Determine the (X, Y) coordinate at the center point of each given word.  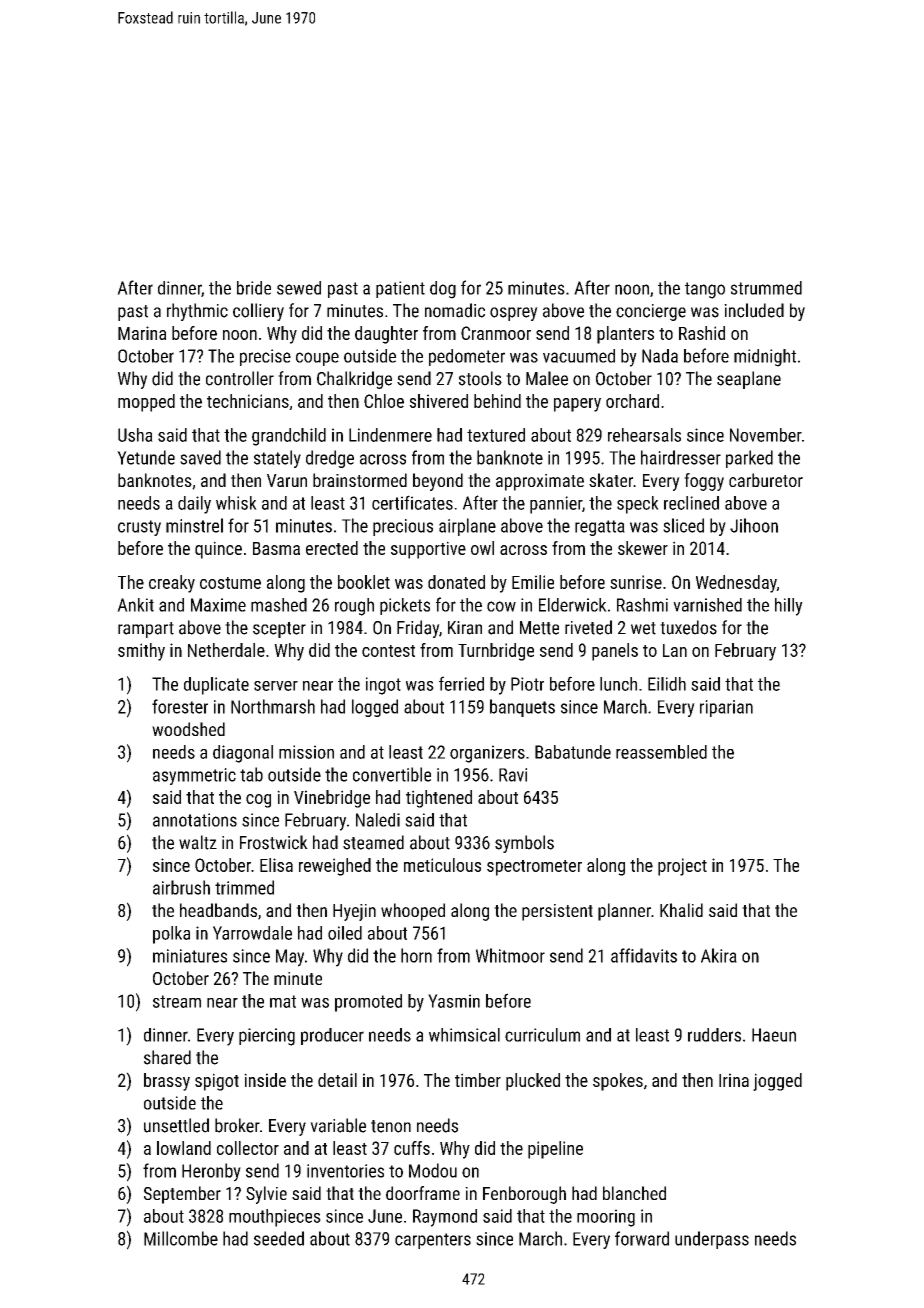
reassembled (661, 752)
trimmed (244, 887)
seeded (279, 1238)
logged (375, 708)
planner (624, 912)
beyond (438, 482)
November (766, 435)
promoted (368, 1003)
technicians (248, 401)
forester (180, 706)
